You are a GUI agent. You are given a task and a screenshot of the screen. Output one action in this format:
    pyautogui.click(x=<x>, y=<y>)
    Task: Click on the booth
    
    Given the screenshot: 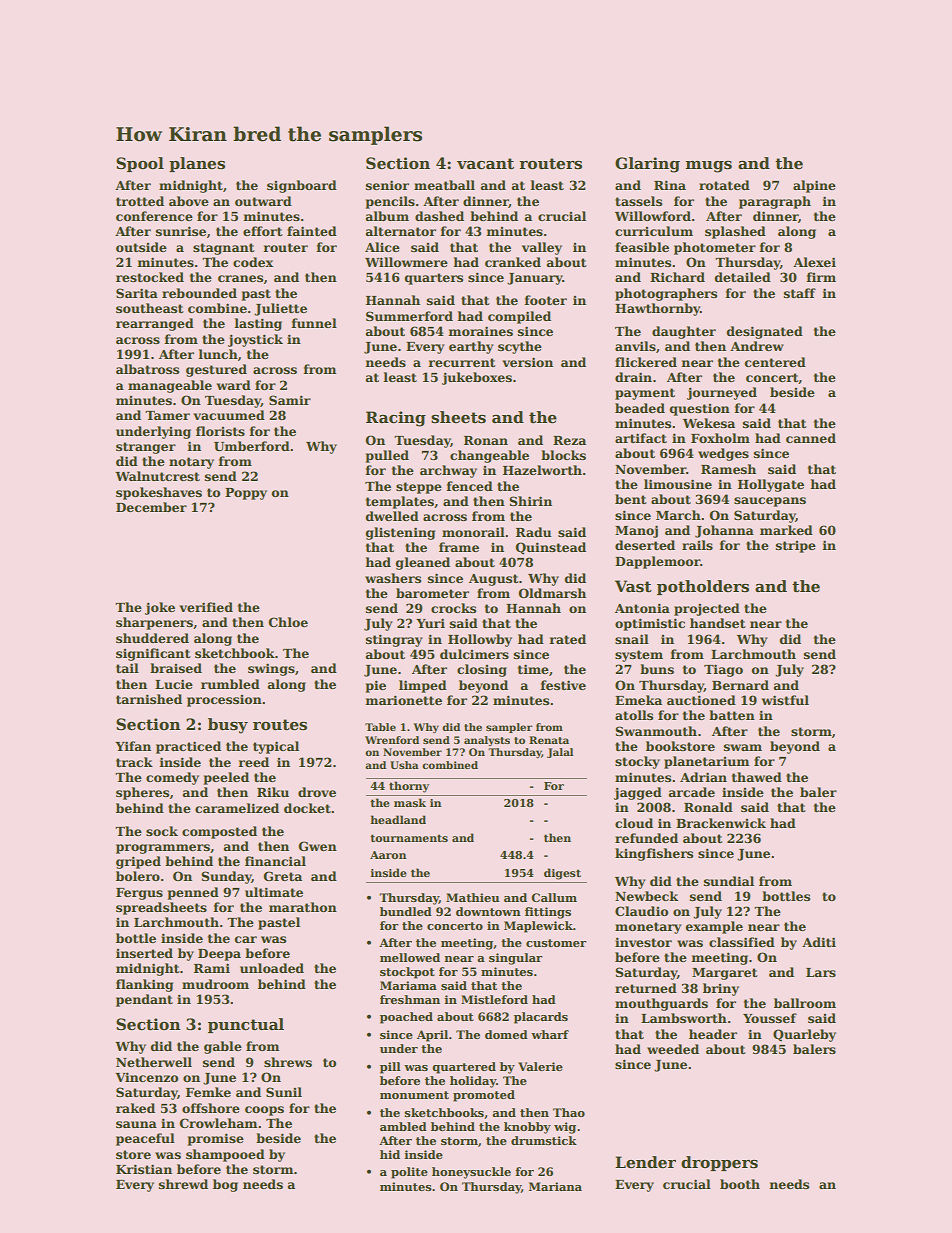 What is the action you would take?
    pyautogui.click(x=740, y=1184)
